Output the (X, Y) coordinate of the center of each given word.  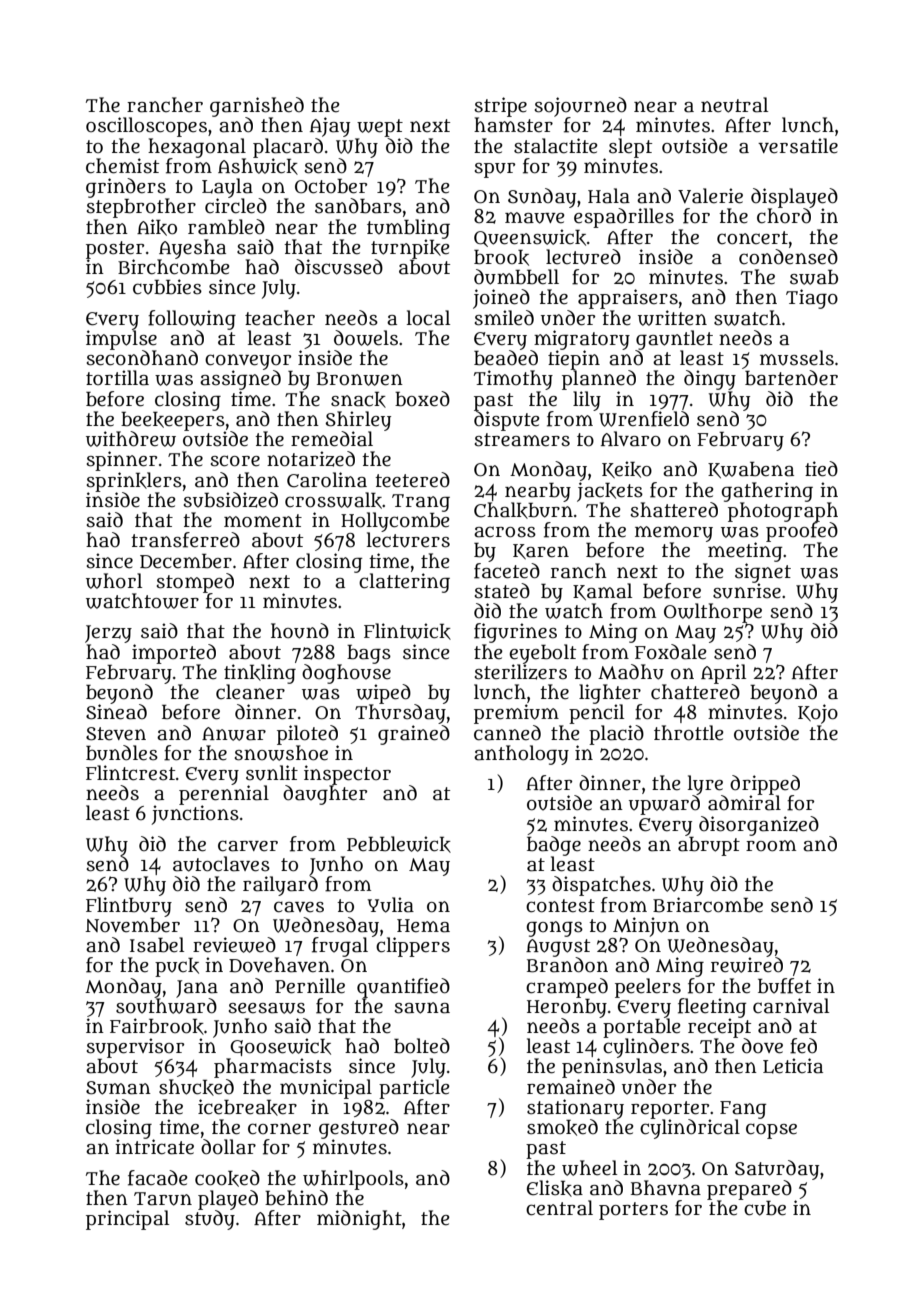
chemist (122, 166)
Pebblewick (399, 844)
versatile (798, 146)
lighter (610, 694)
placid (616, 735)
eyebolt (543, 654)
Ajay (330, 127)
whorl (114, 581)
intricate (154, 1147)
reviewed (234, 945)
